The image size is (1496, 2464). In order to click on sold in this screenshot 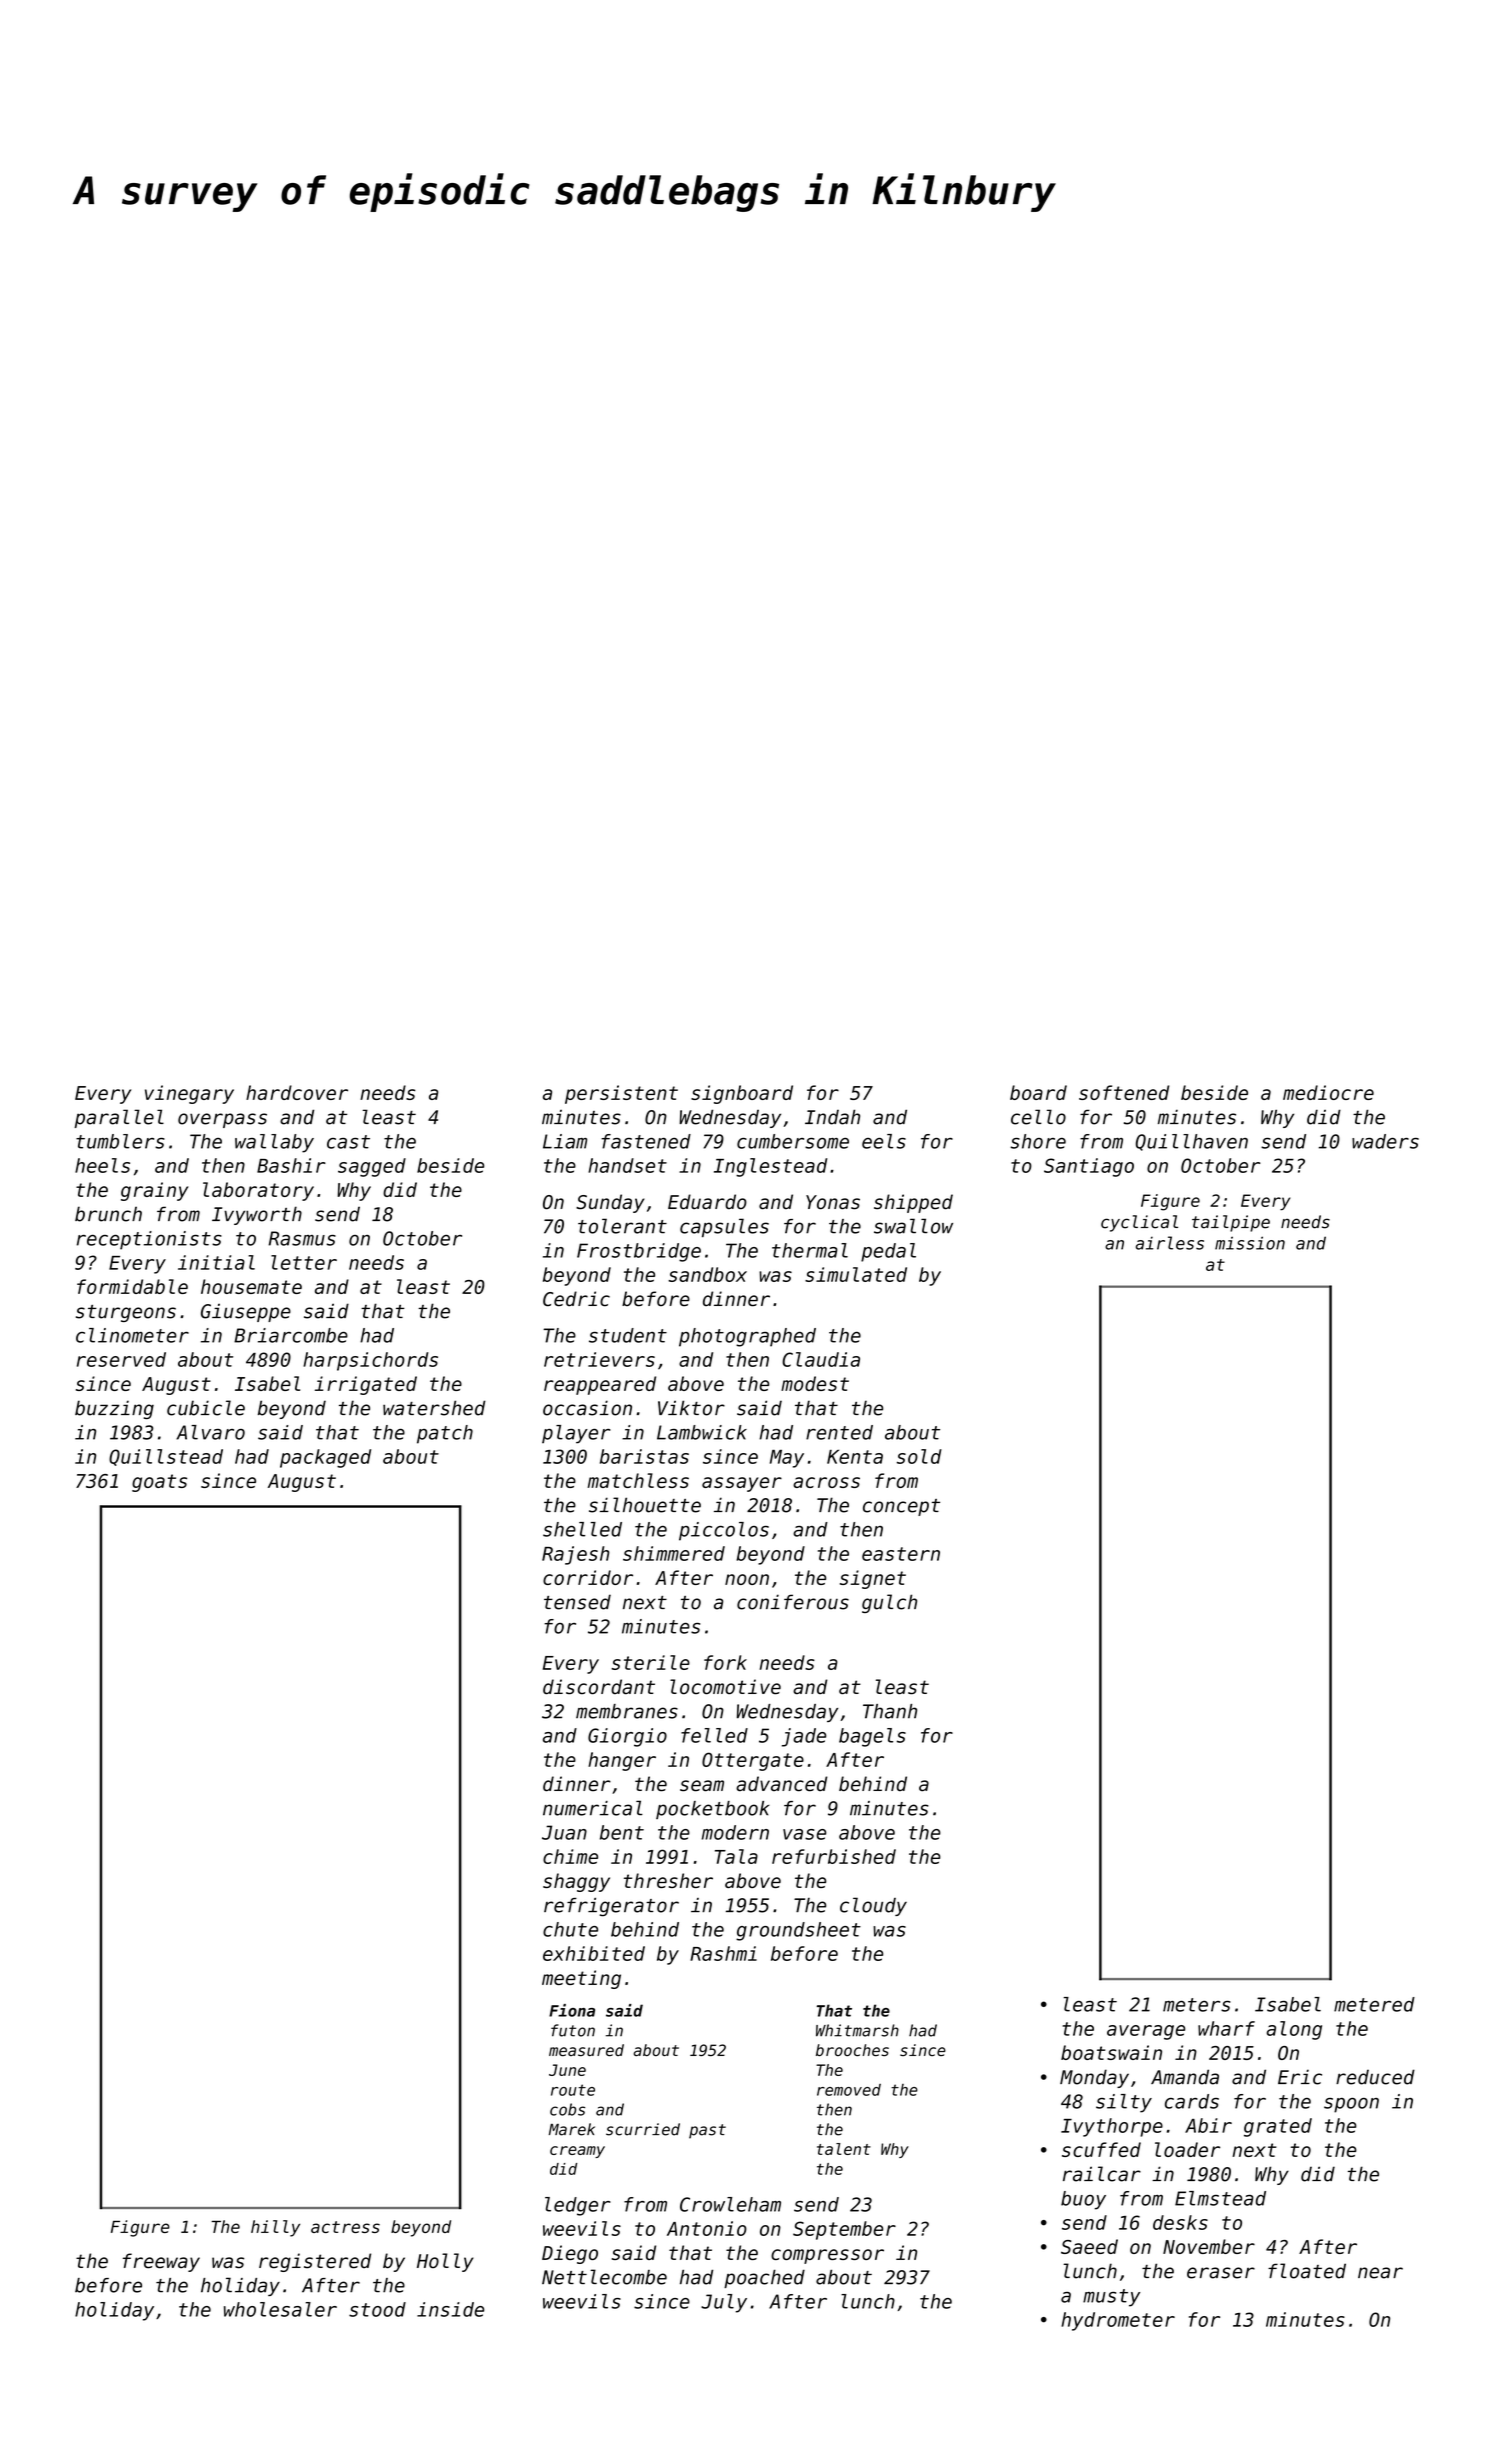, I will do `click(919, 1456)`.
